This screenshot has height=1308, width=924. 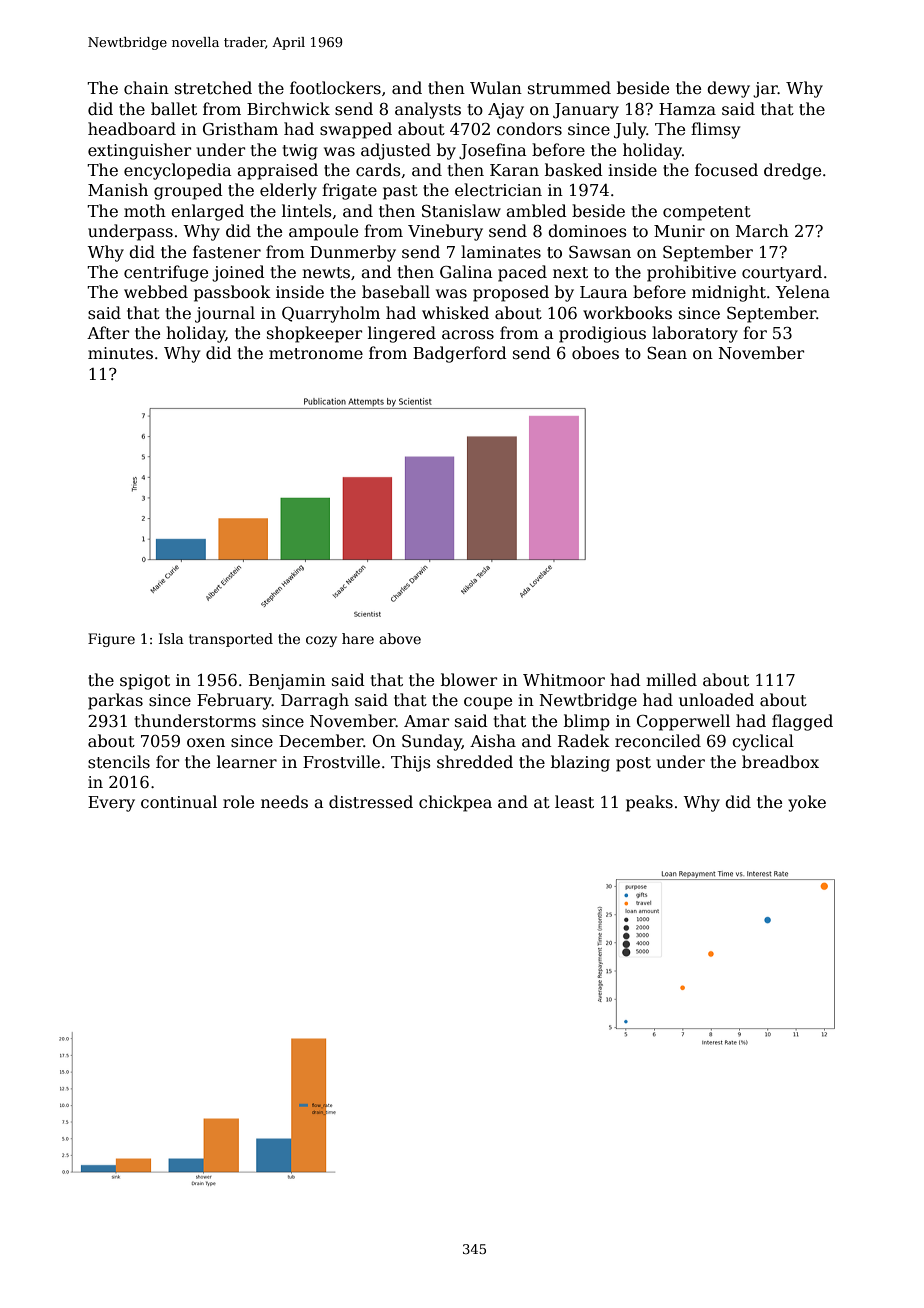 What do you see at coordinates (400, 638) in the screenshot?
I see `above` at bounding box center [400, 638].
